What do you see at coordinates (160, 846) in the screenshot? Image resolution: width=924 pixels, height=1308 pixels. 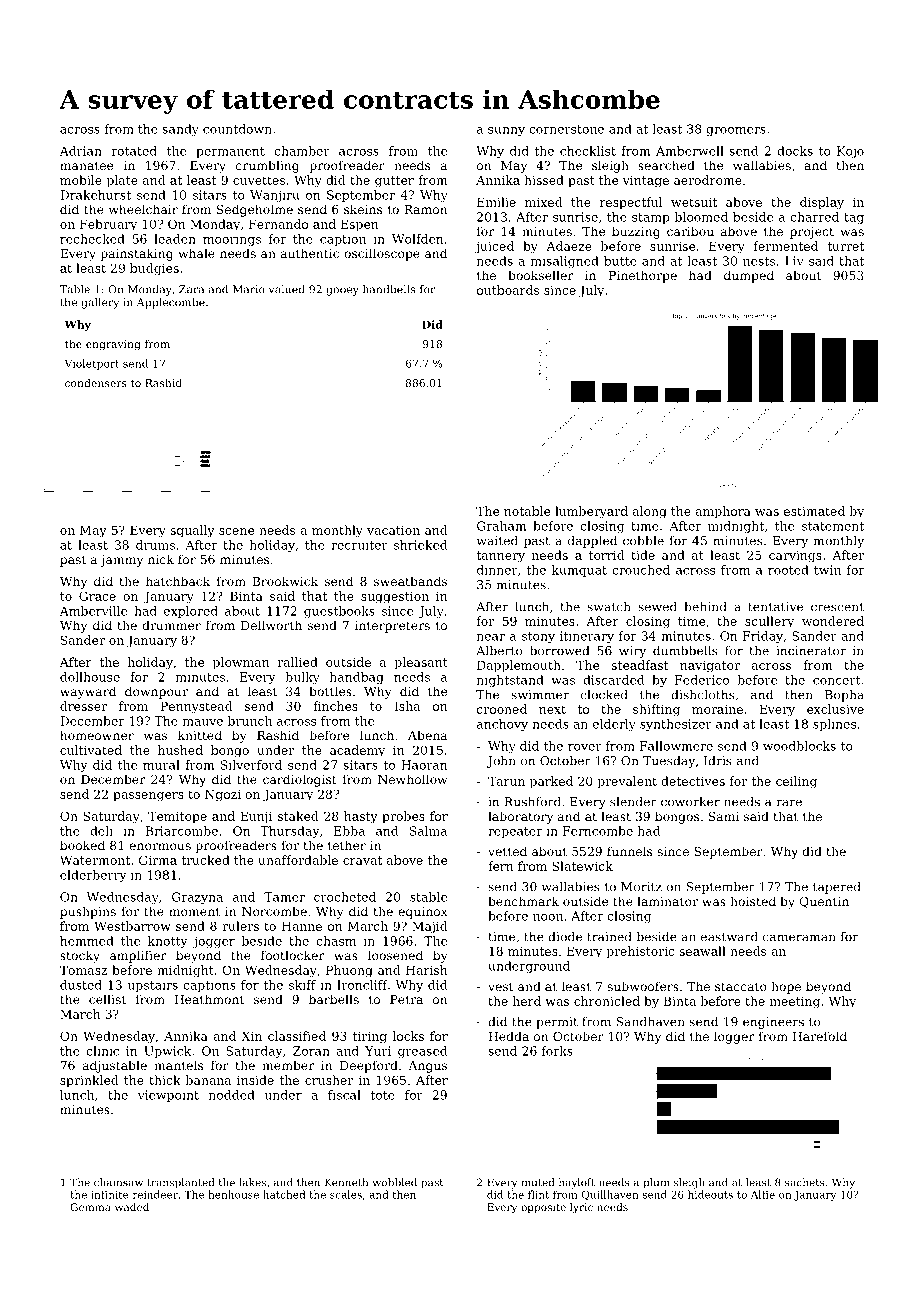 I see `enormous` at bounding box center [160, 846].
